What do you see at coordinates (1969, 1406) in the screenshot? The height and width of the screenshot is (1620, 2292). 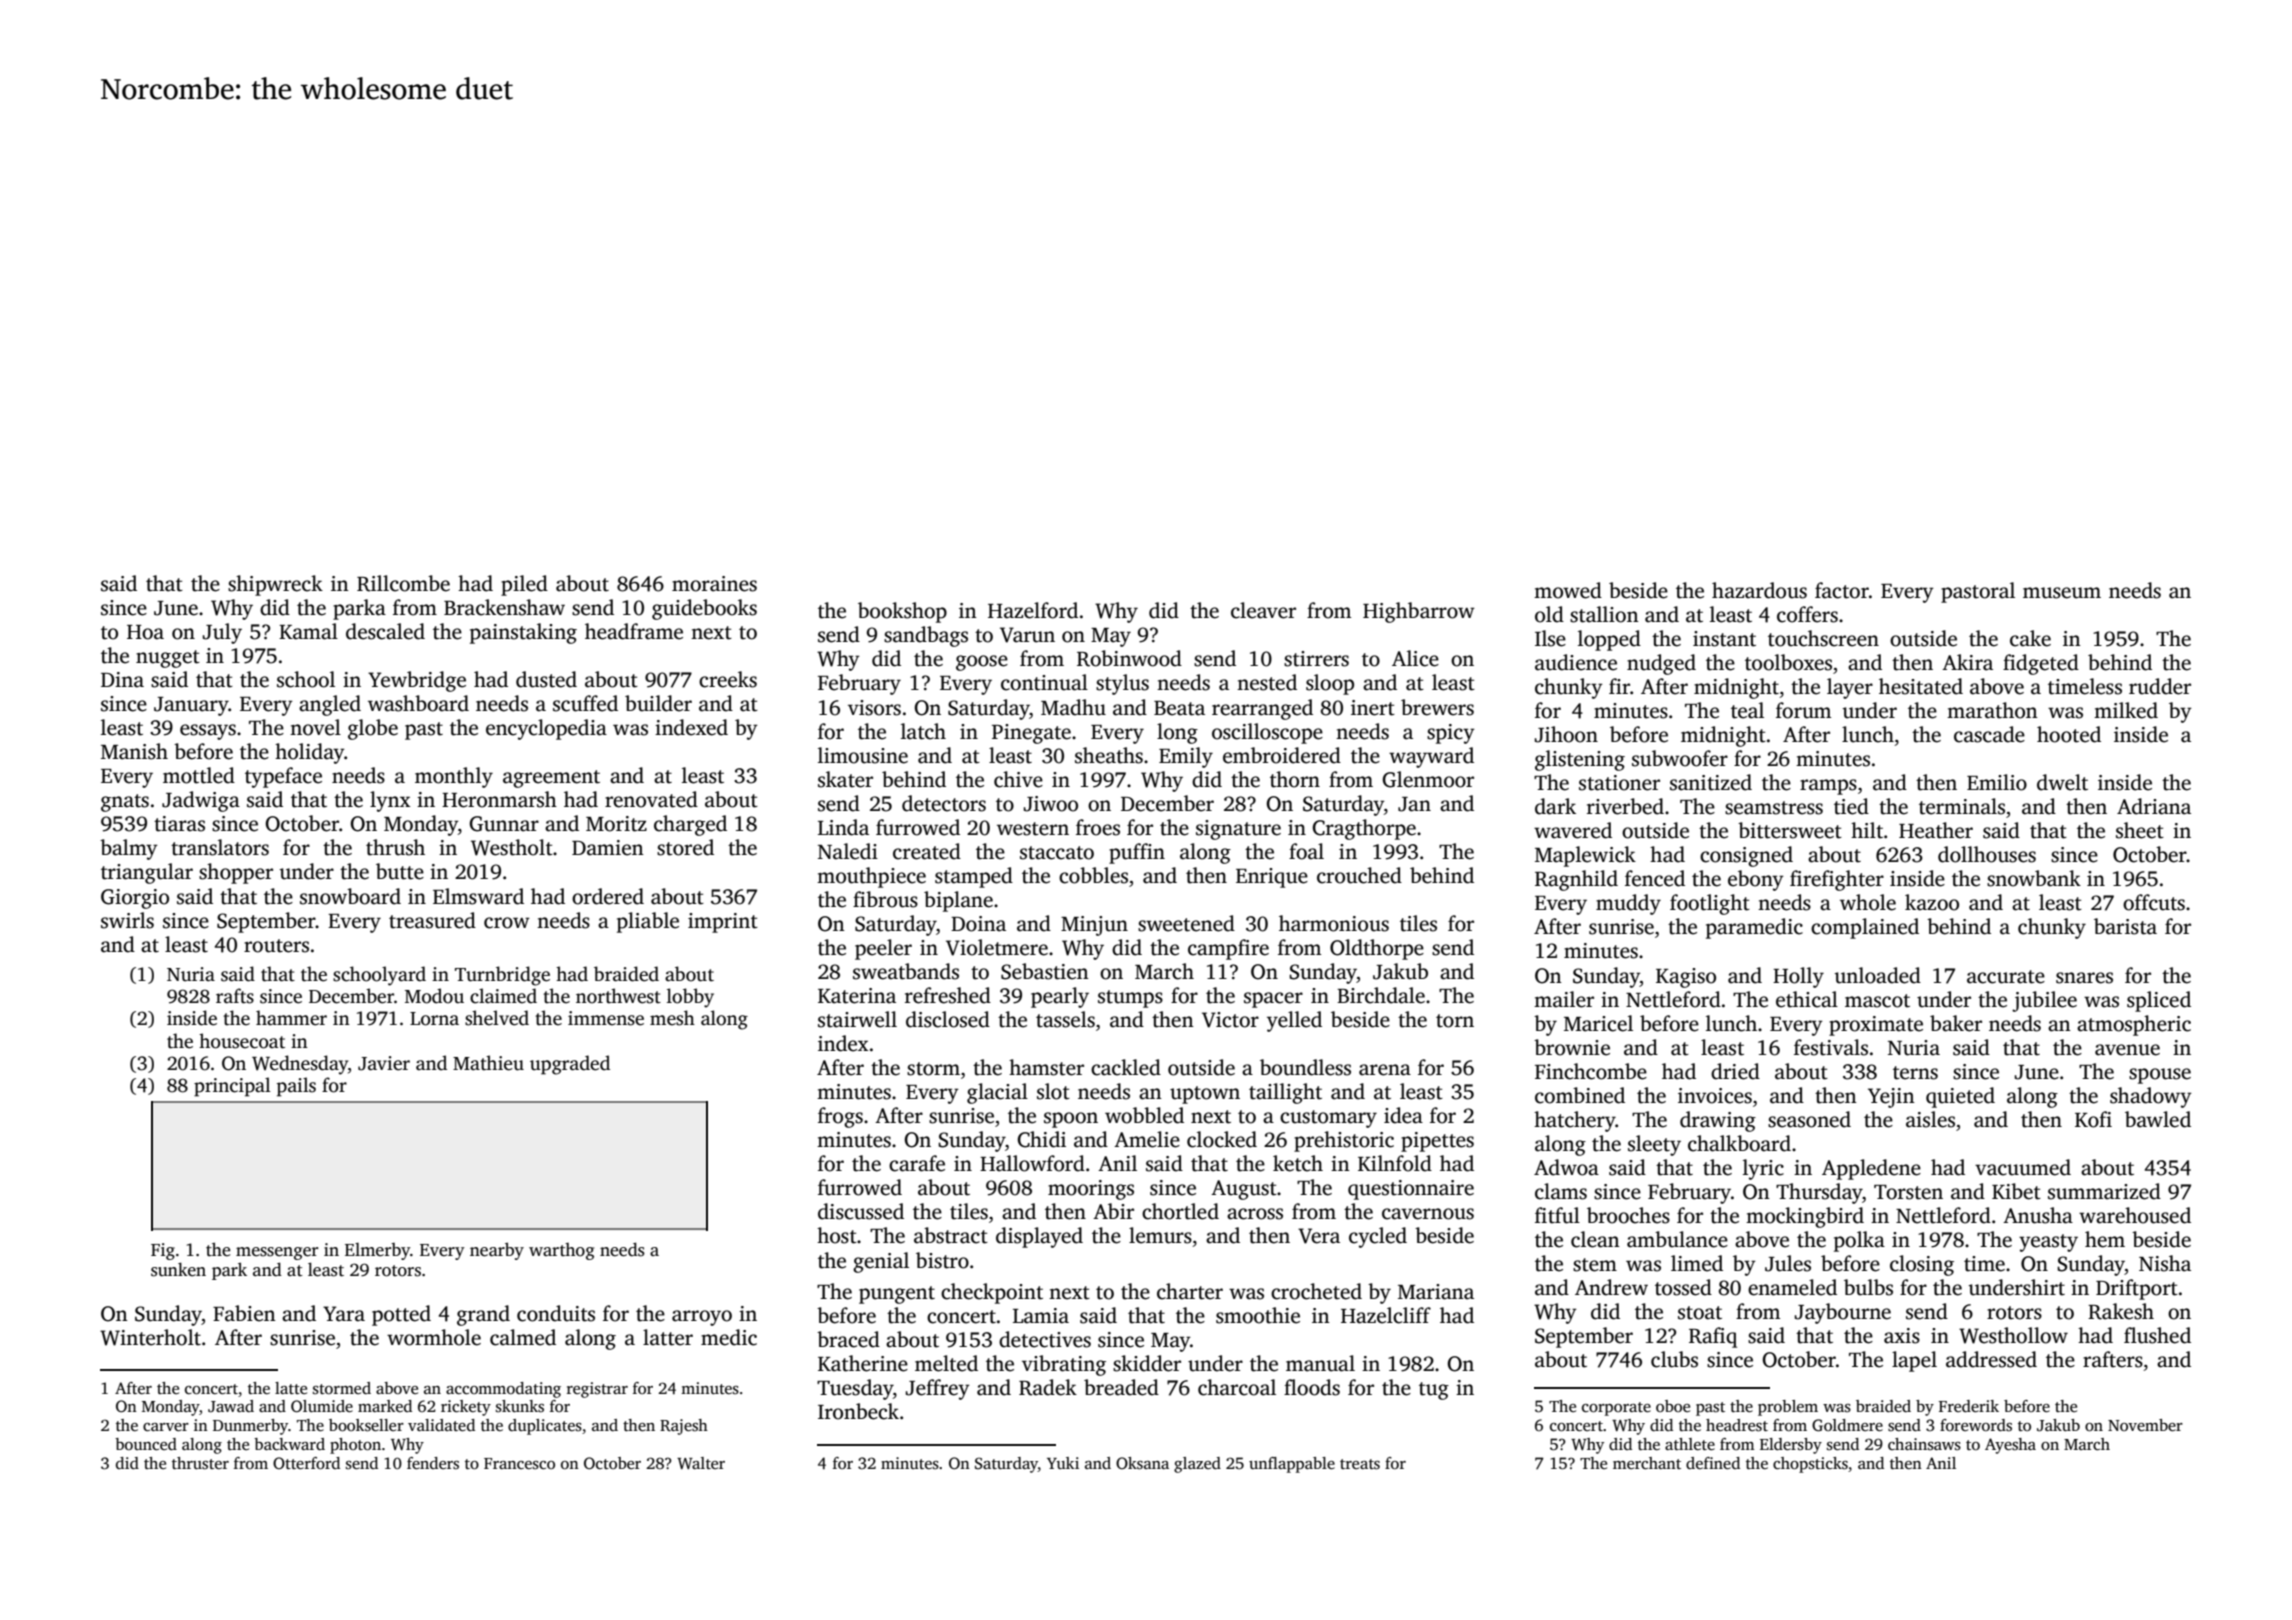 I see `Frederik` at bounding box center [1969, 1406].
